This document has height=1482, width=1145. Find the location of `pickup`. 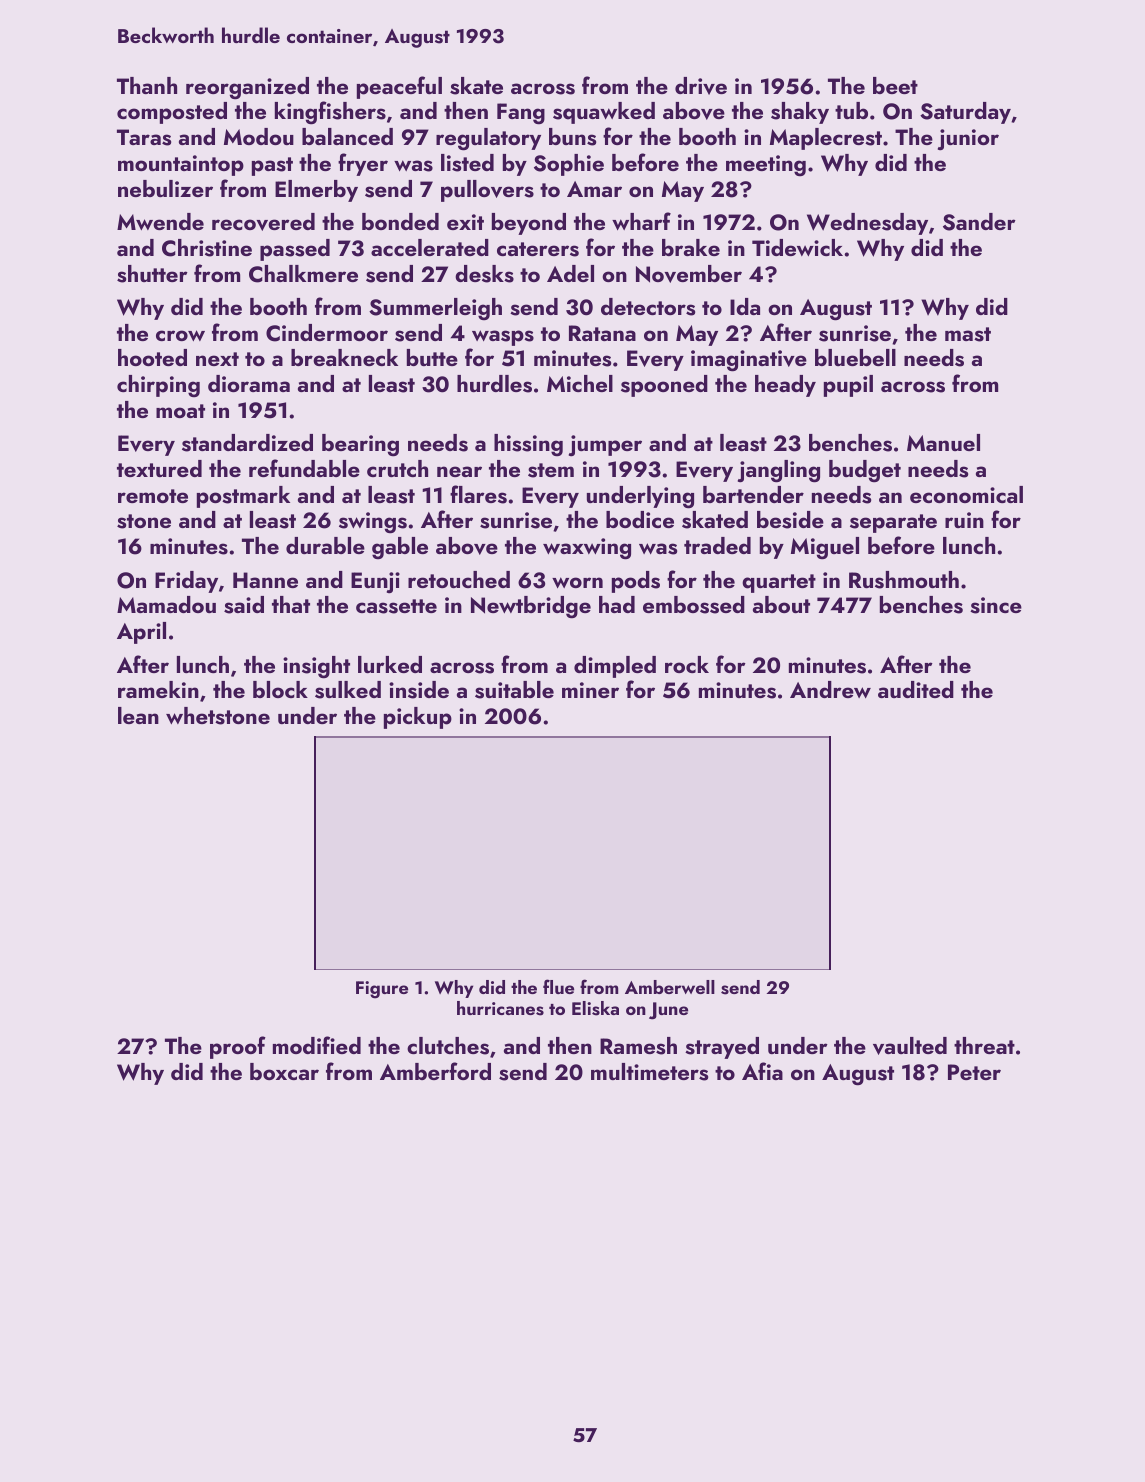

pickup is located at coordinates (418, 718).
